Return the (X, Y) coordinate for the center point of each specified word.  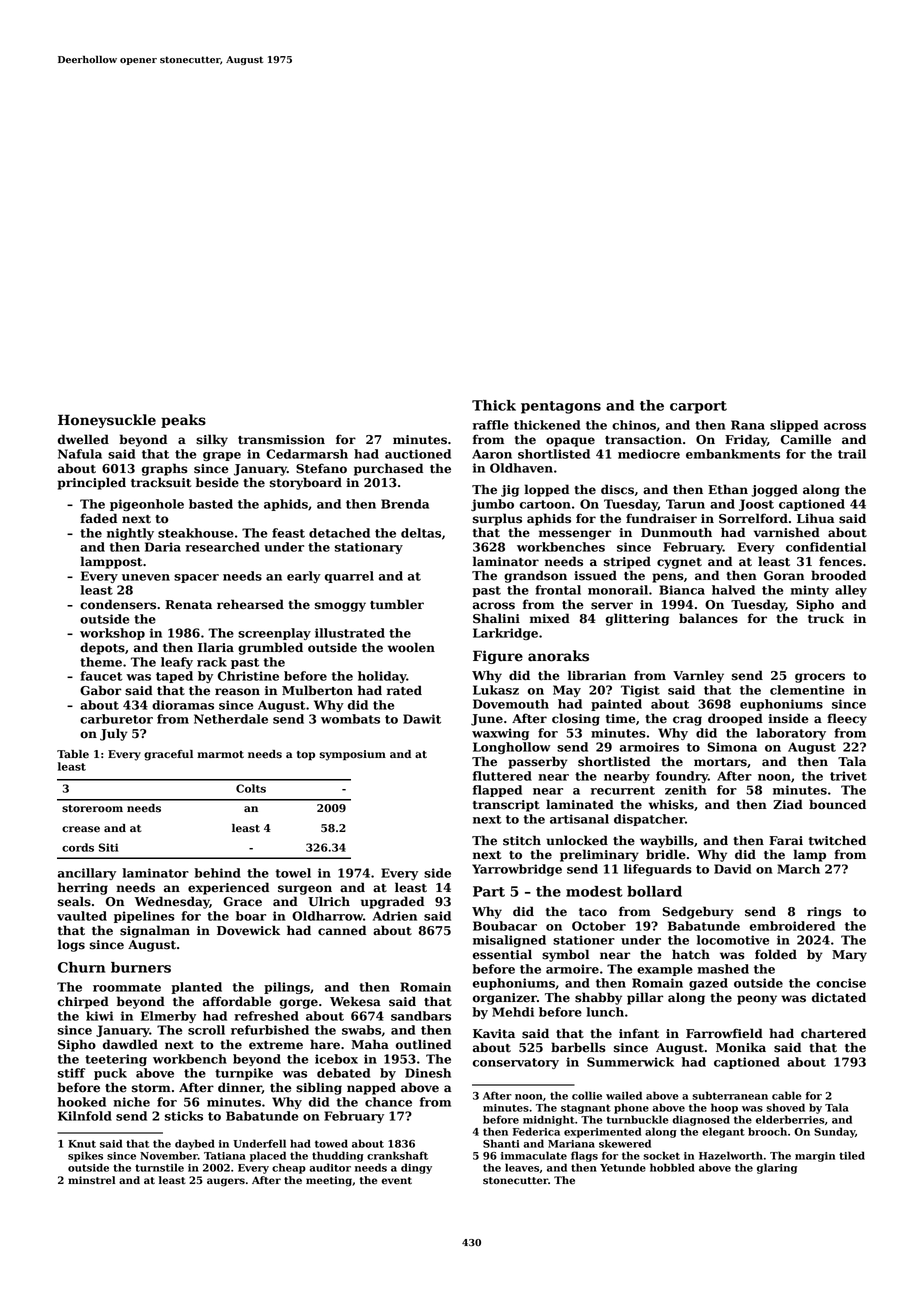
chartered (833, 1033)
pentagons (561, 407)
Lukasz (496, 690)
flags (584, 1156)
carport (698, 407)
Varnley (698, 676)
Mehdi (513, 1012)
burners (141, 967)
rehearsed (250, 604)
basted (211, 504)
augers (226, 1182)
